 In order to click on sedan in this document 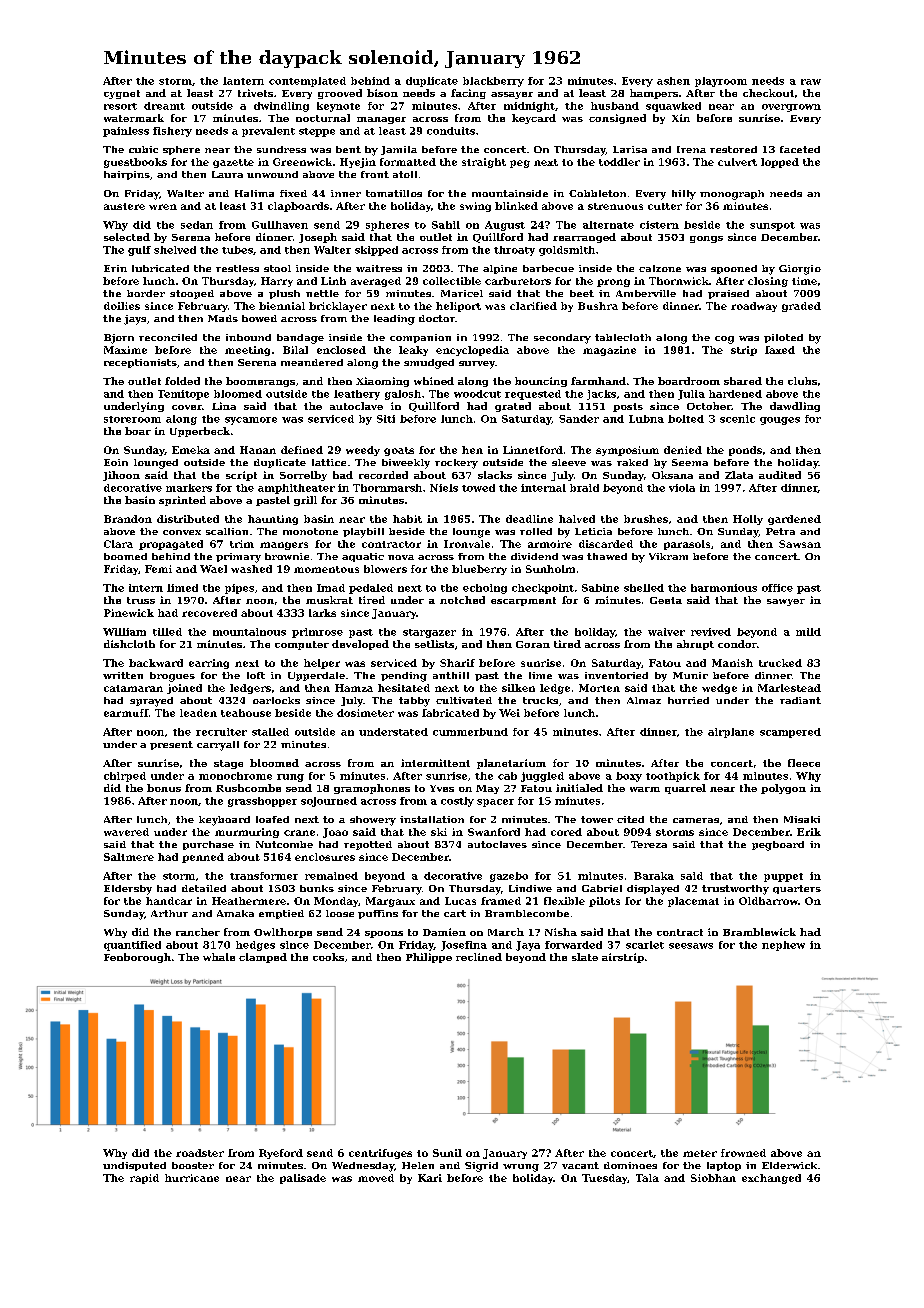, I will do `click(197, 225)`.
